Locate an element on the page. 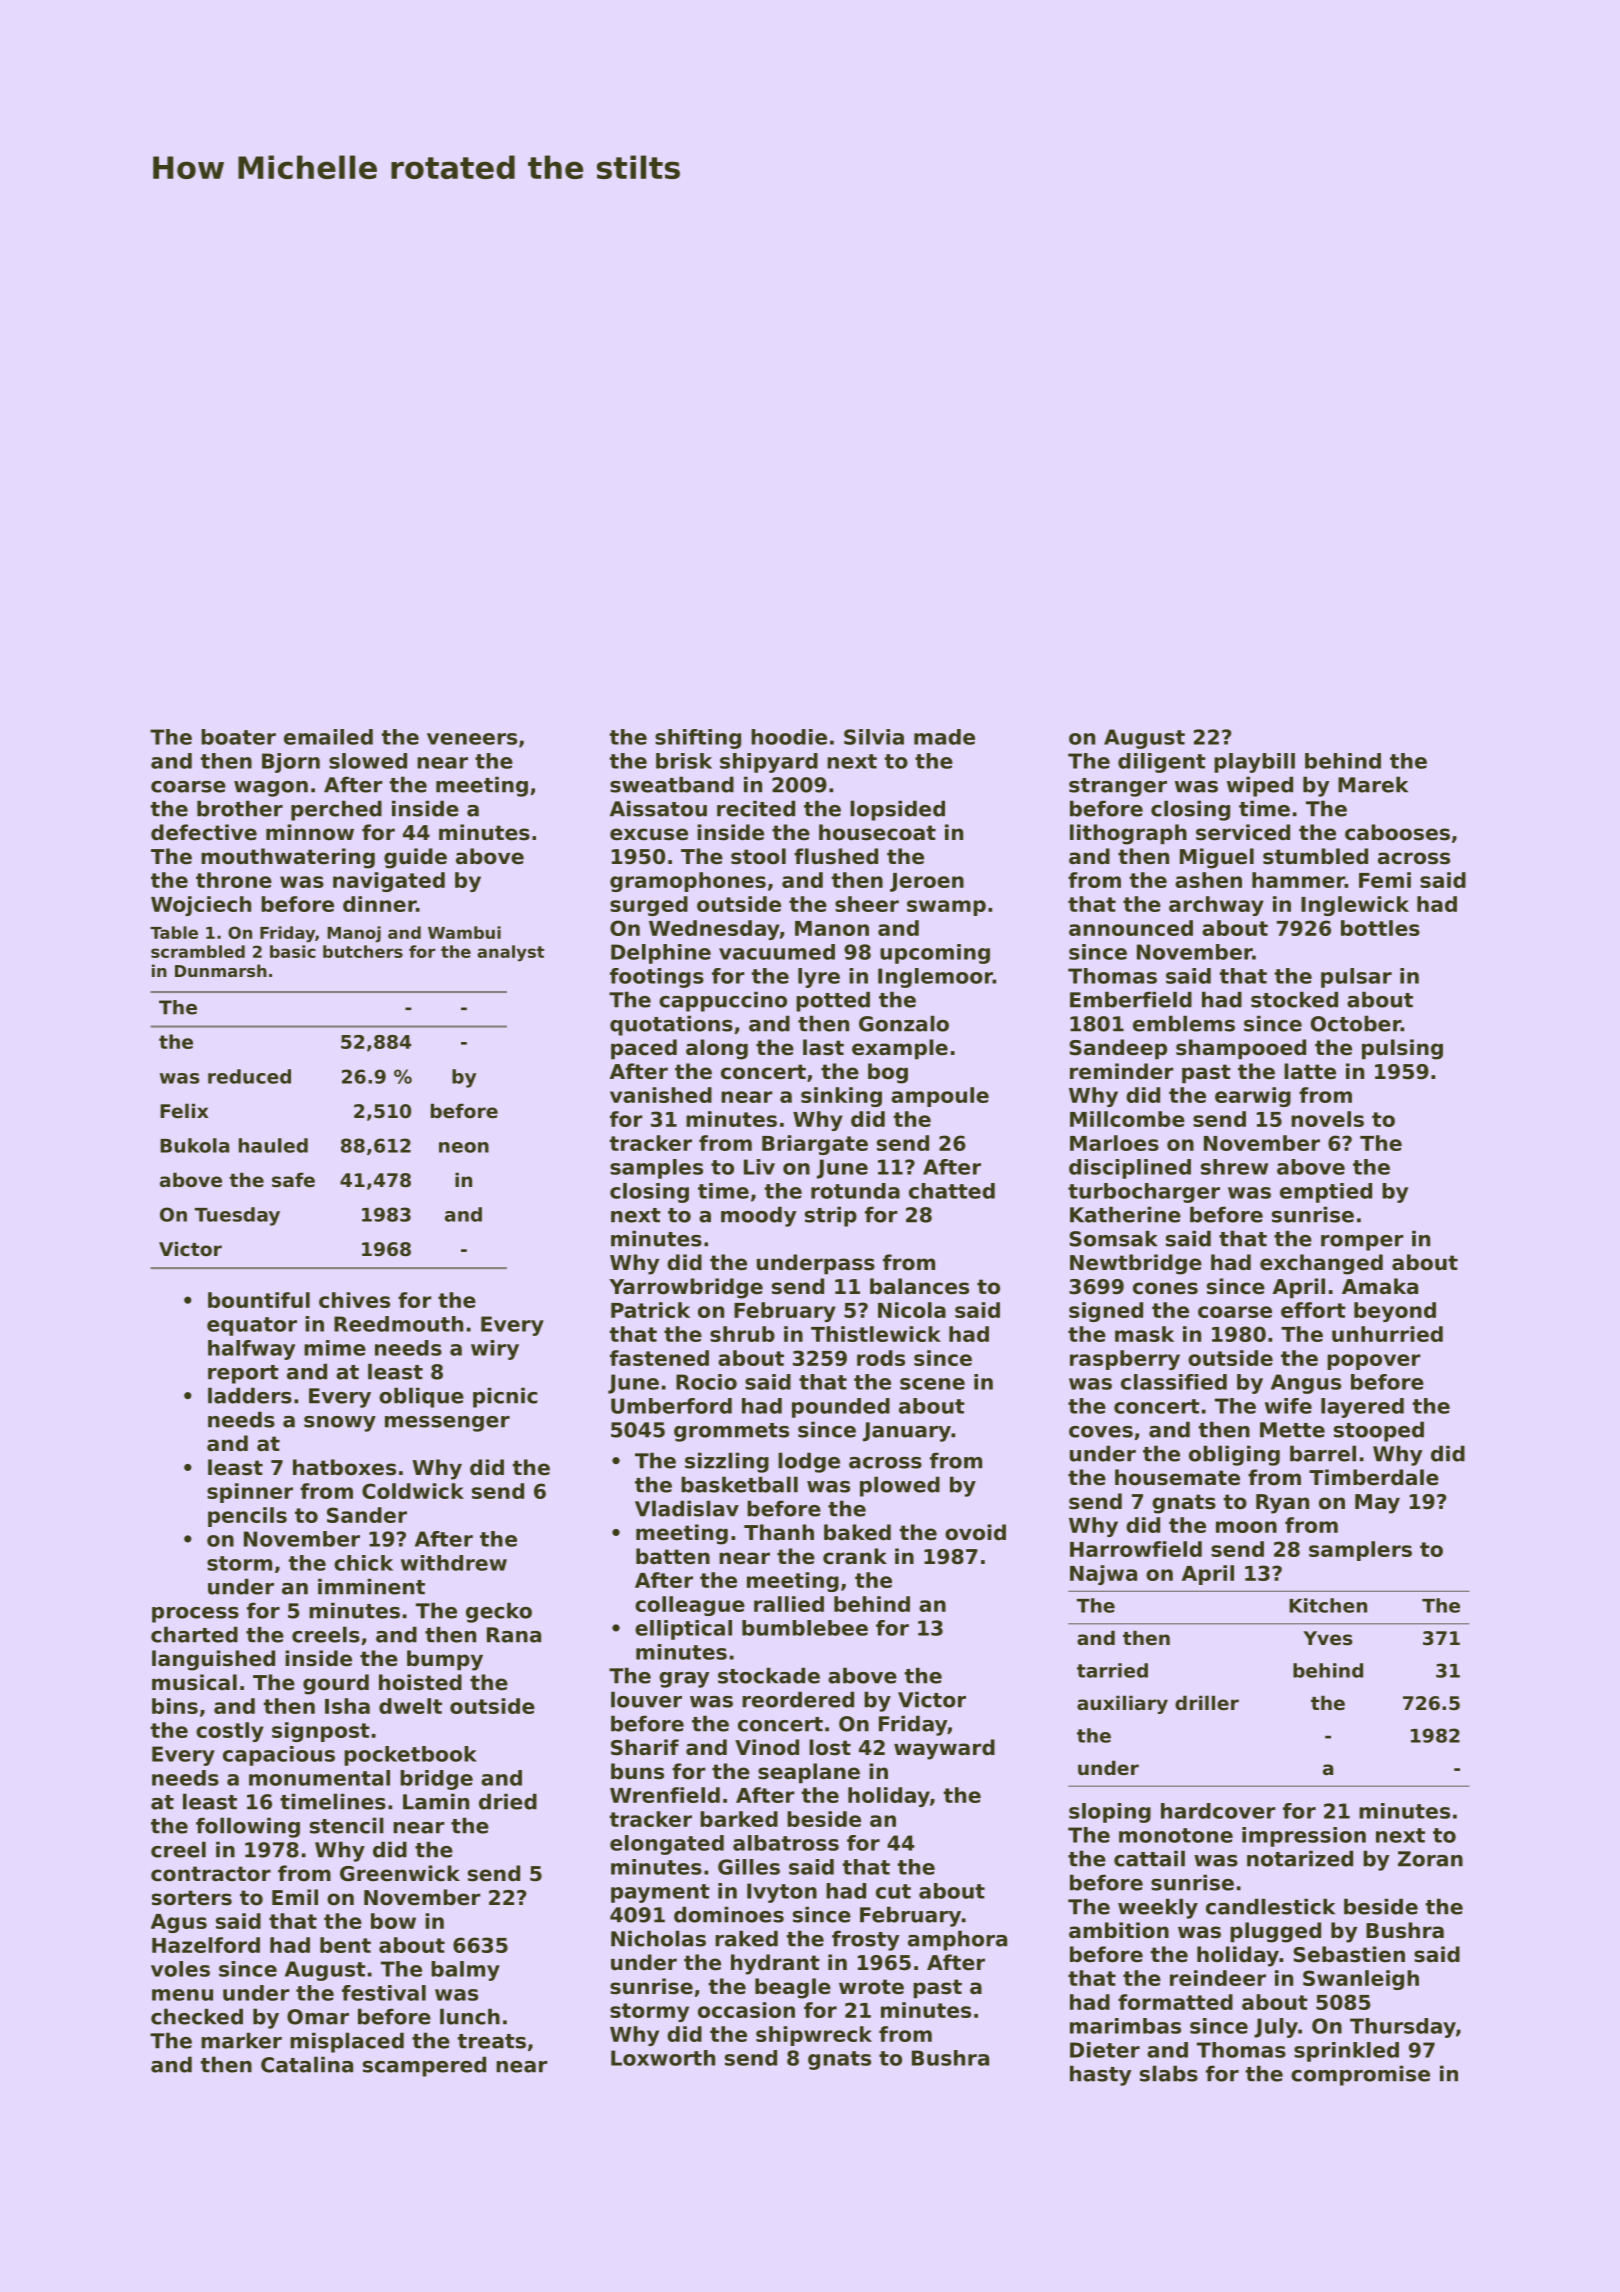 The height and width of the image is (2292, 1620). lodge is located at coordinates (809, 1462).
